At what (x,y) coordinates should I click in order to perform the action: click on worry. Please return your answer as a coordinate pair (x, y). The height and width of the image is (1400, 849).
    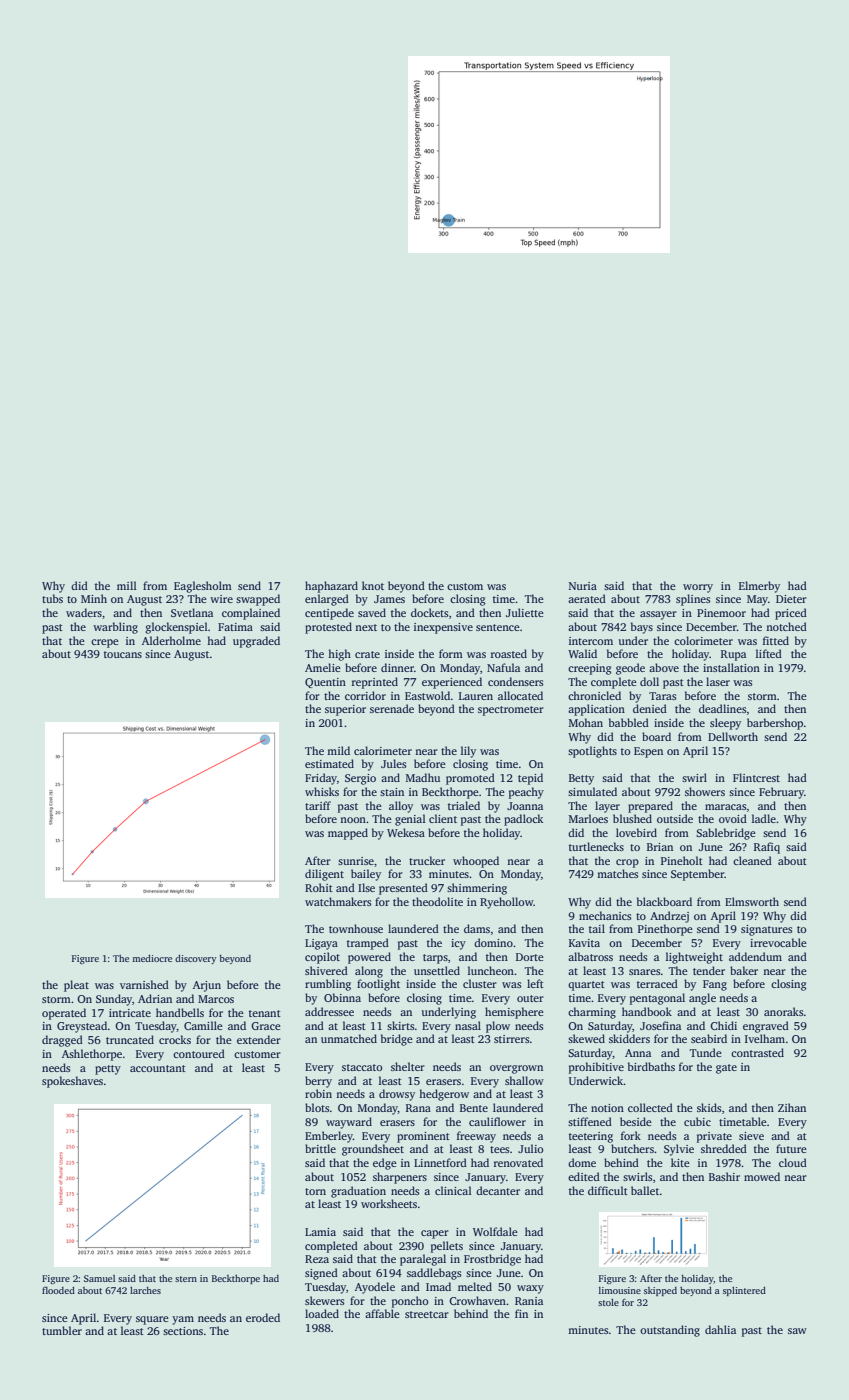
    Looking at the image, I should click on (698, 588).
